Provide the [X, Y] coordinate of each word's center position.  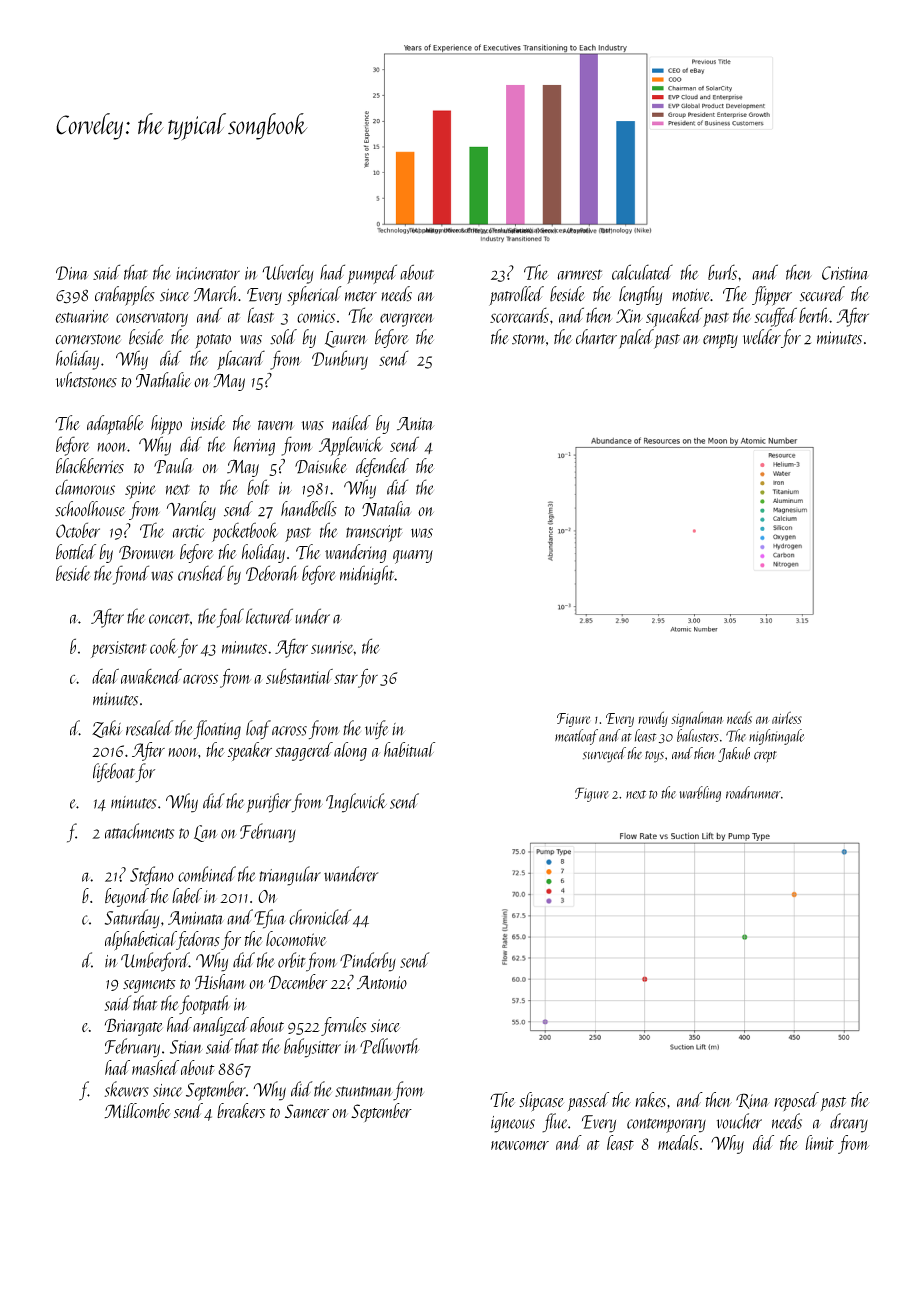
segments [149, 986]
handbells [309, 509]
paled [636, 339]
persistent [118, 649]
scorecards [519, 315]
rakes [650, 1099]
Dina [72, 273]
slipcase [541, 1102]
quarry [413, 557]
